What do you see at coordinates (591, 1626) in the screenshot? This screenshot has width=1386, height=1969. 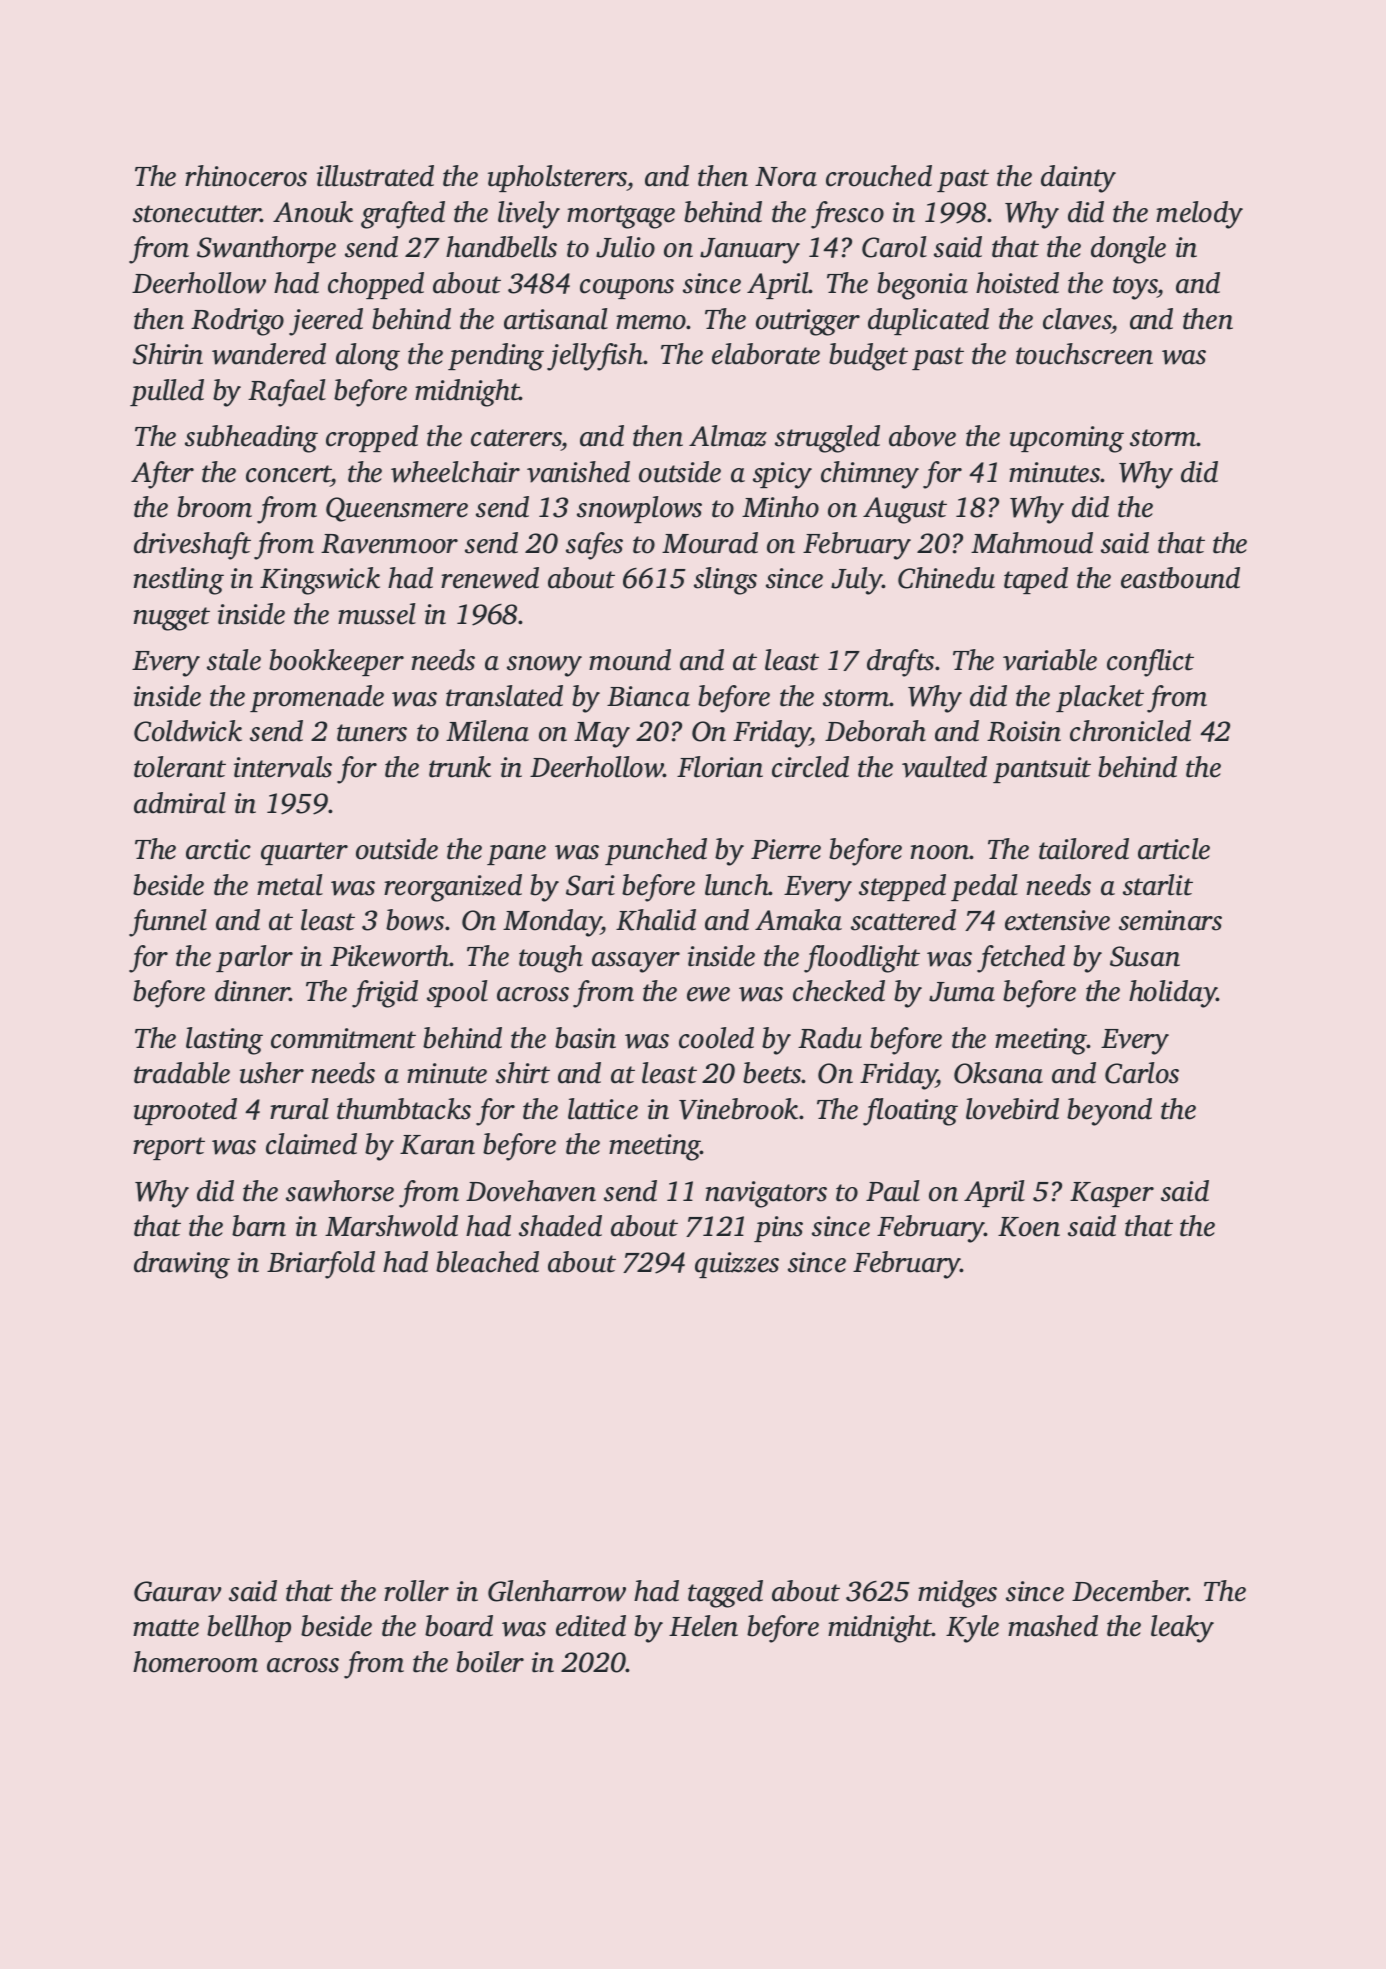 I see `edited` at bounding box center [591, 1626].
